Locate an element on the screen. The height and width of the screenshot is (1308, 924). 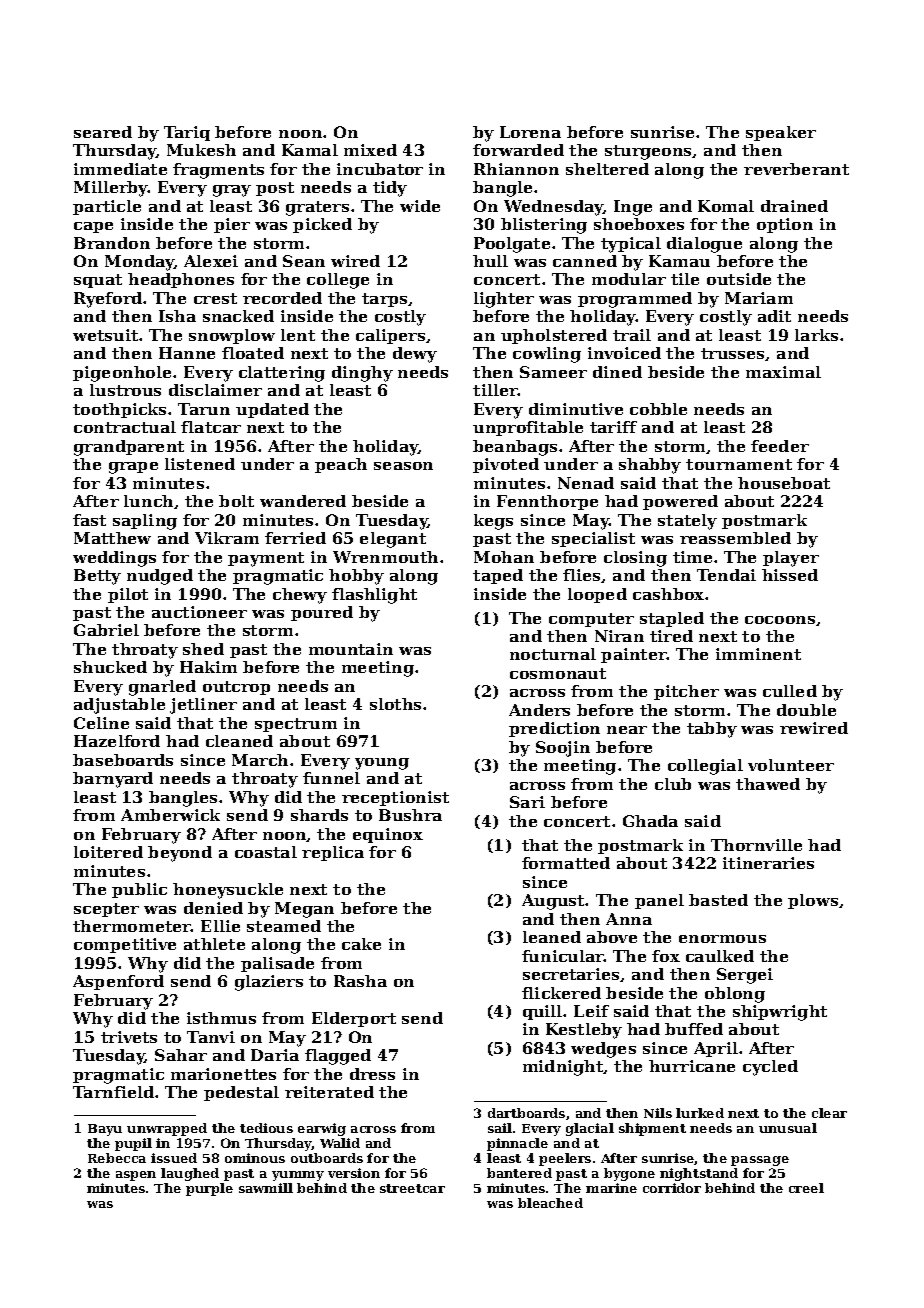
spectrum is located at coordinates (296, 725).
